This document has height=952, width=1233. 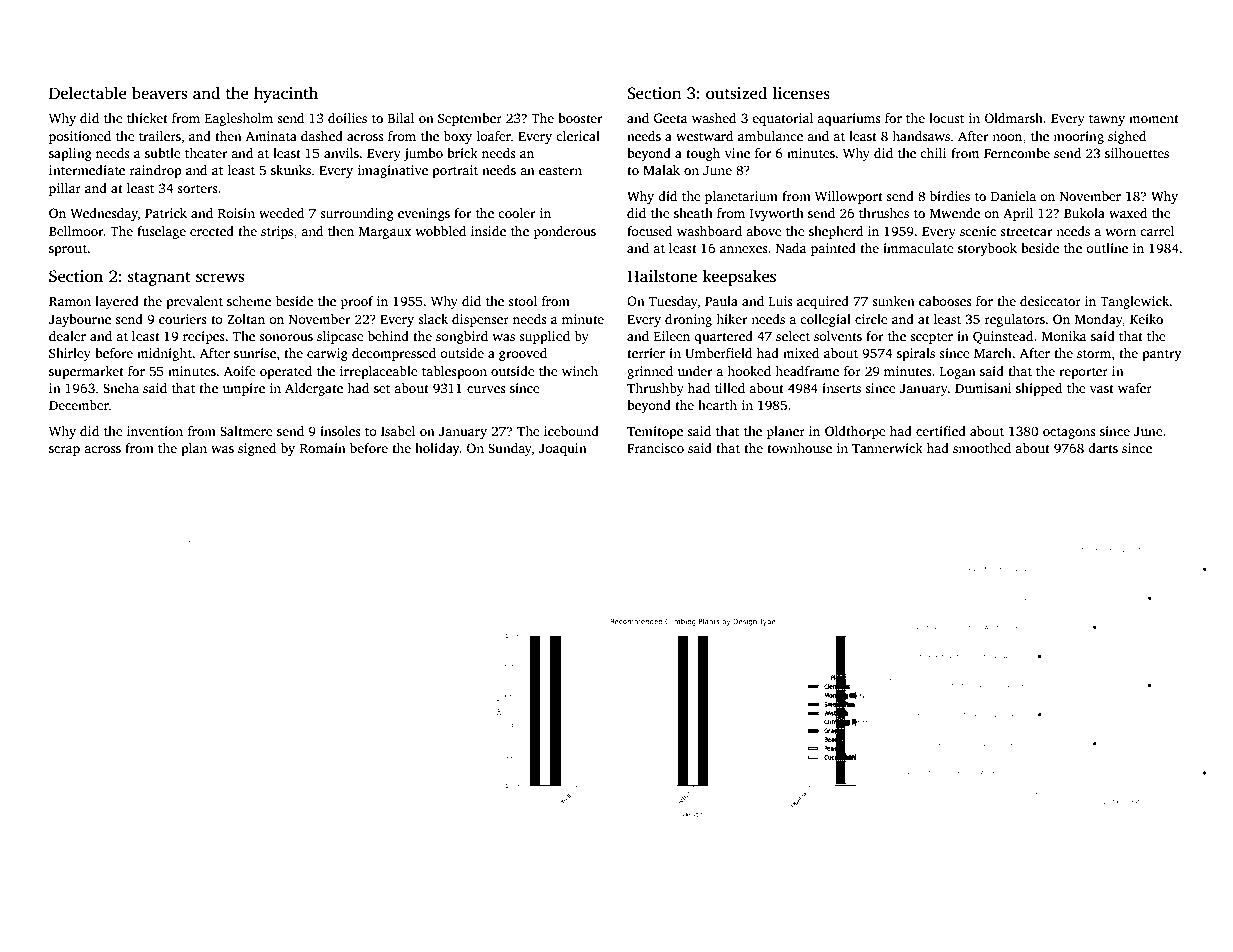 I want to click on holiday, so click(x=437, y=449).
